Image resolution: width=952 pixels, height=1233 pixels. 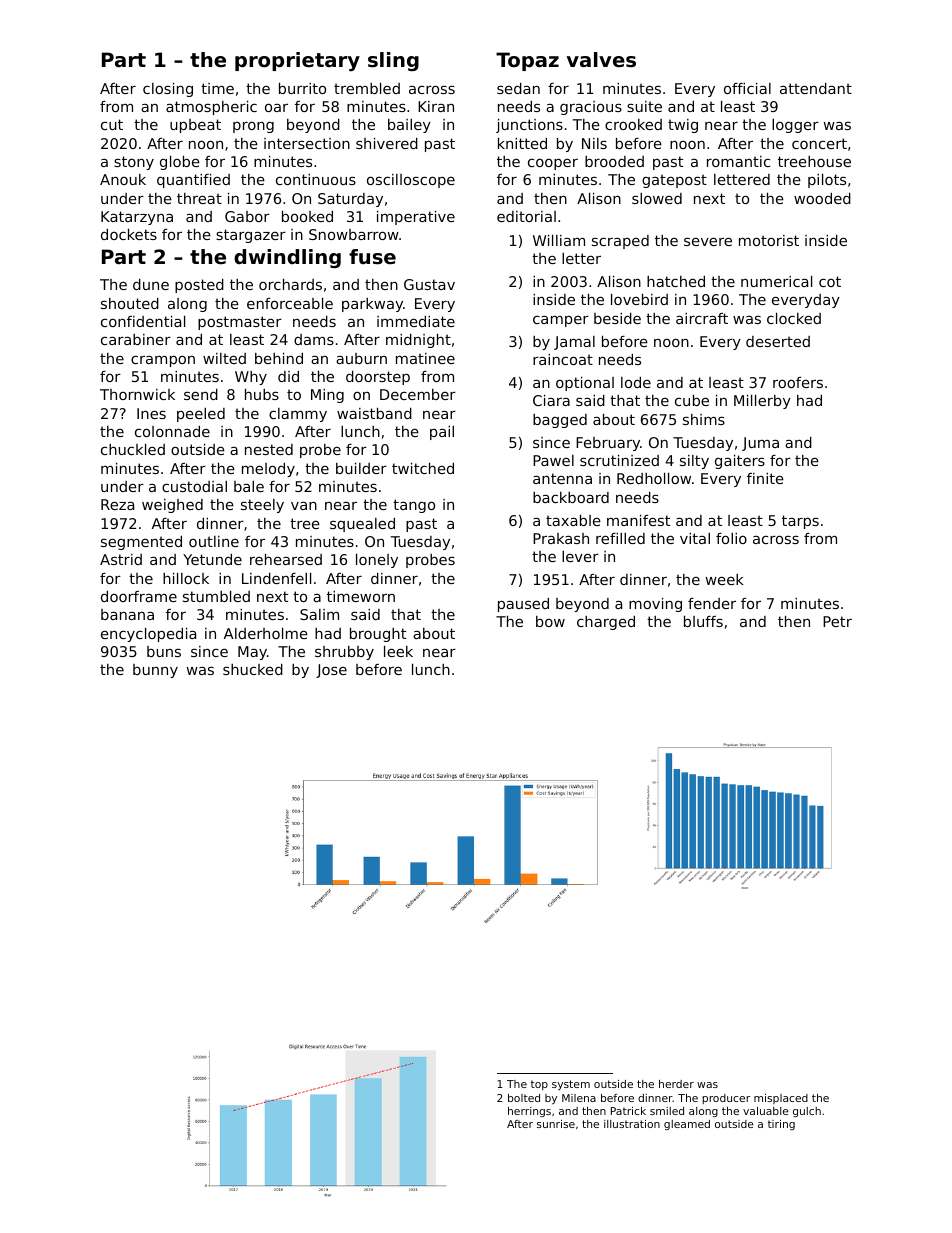 What do you see at coordinates (411, 181) in the document?
I see `oscilloscope` at bounding box center [411, 181].
